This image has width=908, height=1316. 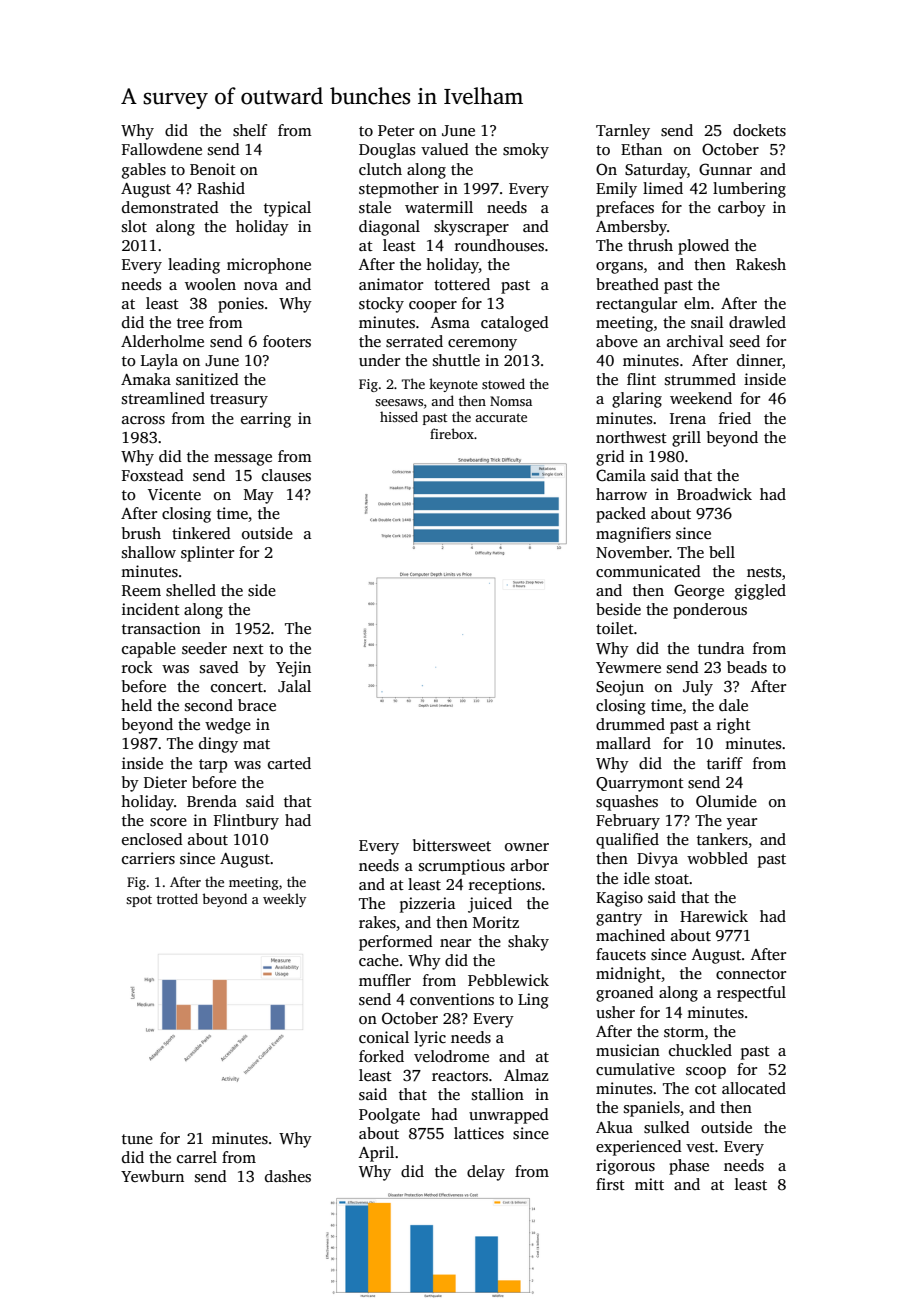 I want to click on accurate, so click(x=501, y=417).
